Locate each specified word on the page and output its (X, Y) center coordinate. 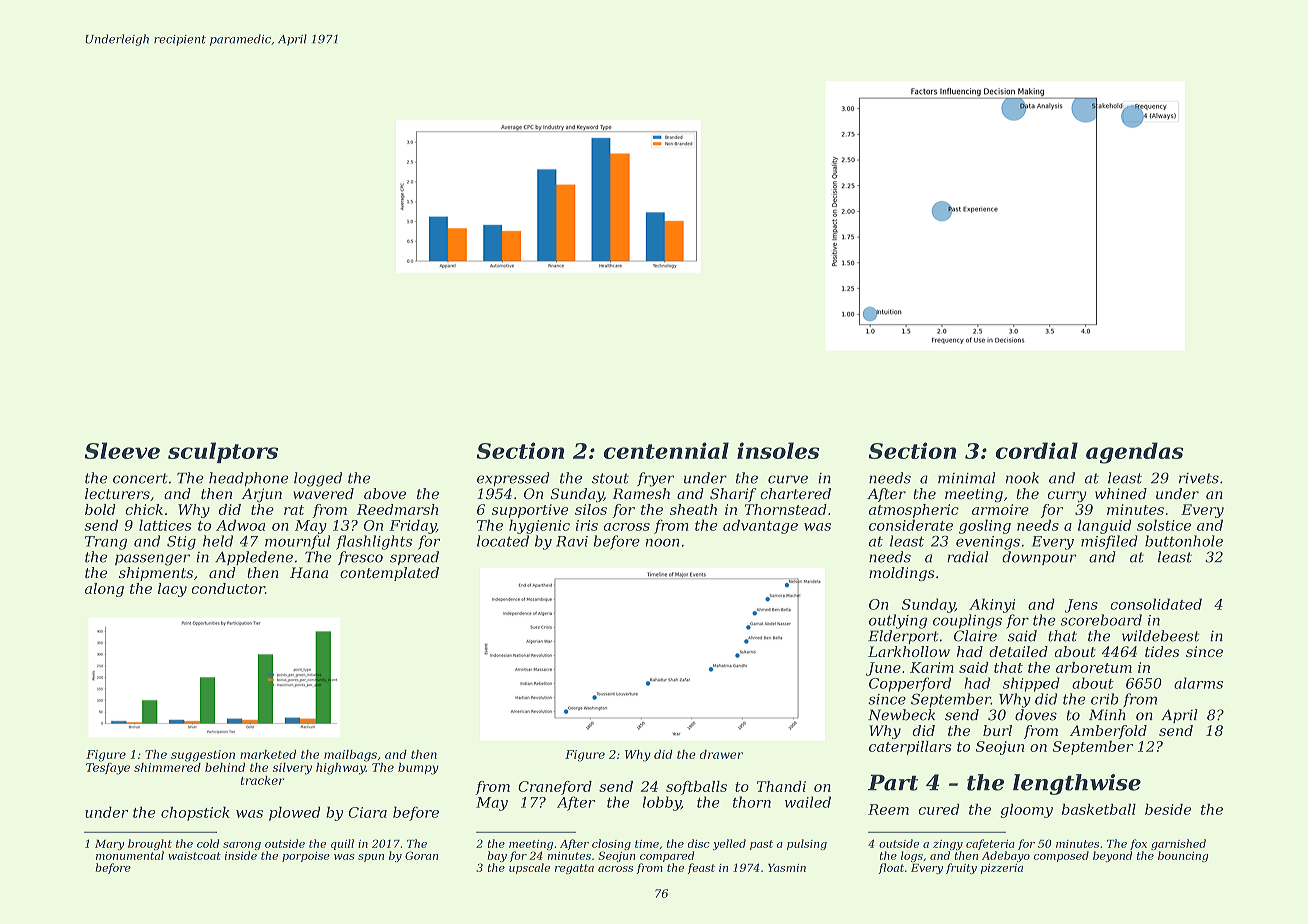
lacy (172, 590)
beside (1168, 809)
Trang (106, 543)
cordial (1037, 450)
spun (371, 858)
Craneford (555, 788)
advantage (760, 526)
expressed (513, 479)
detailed (1018, 651)
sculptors (223, 452)
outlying (898, 621)
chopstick (195, 813)
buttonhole (1184, 541)
